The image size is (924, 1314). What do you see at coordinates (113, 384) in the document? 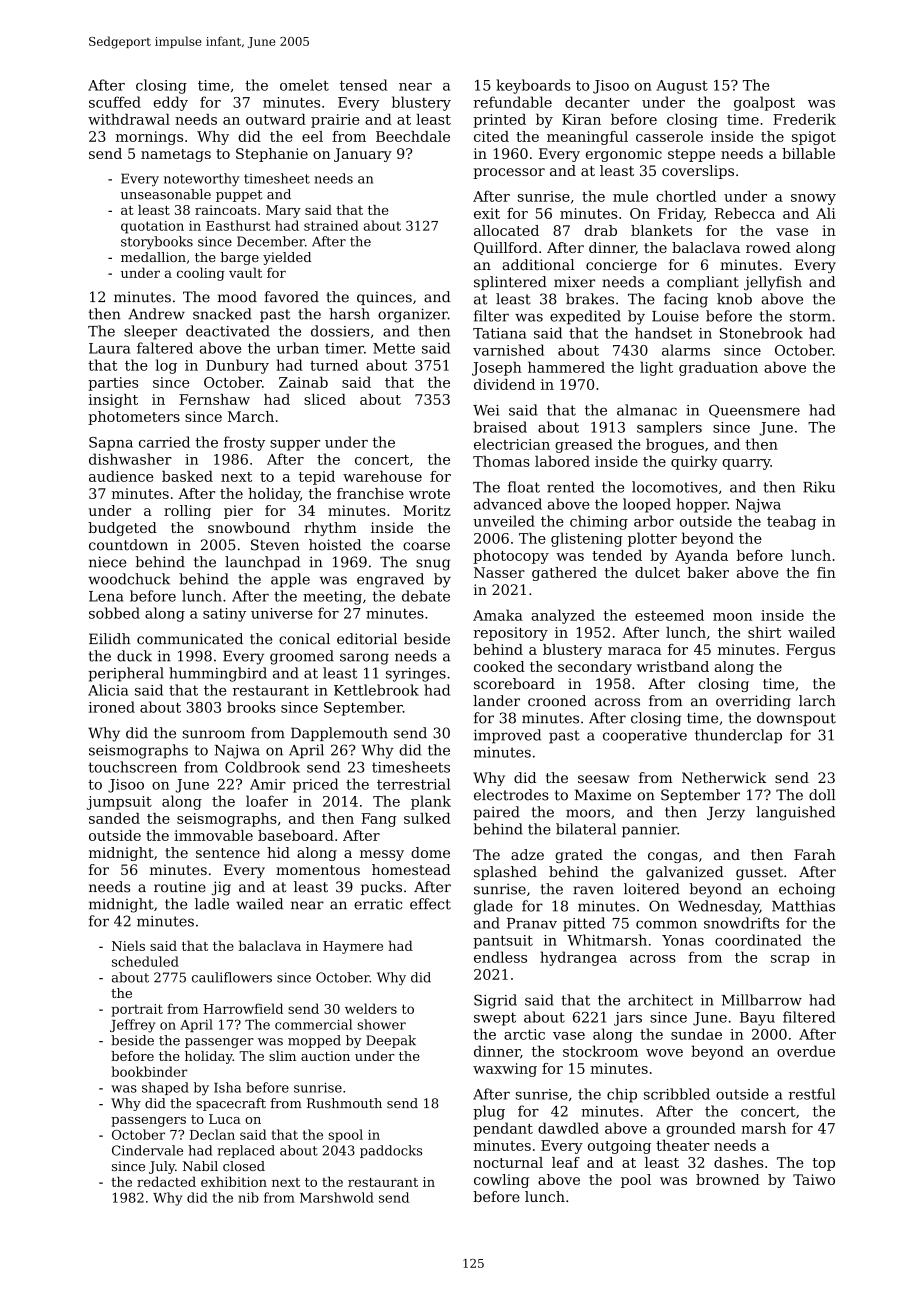
I see `parties` at bounding box center [113, 384].
